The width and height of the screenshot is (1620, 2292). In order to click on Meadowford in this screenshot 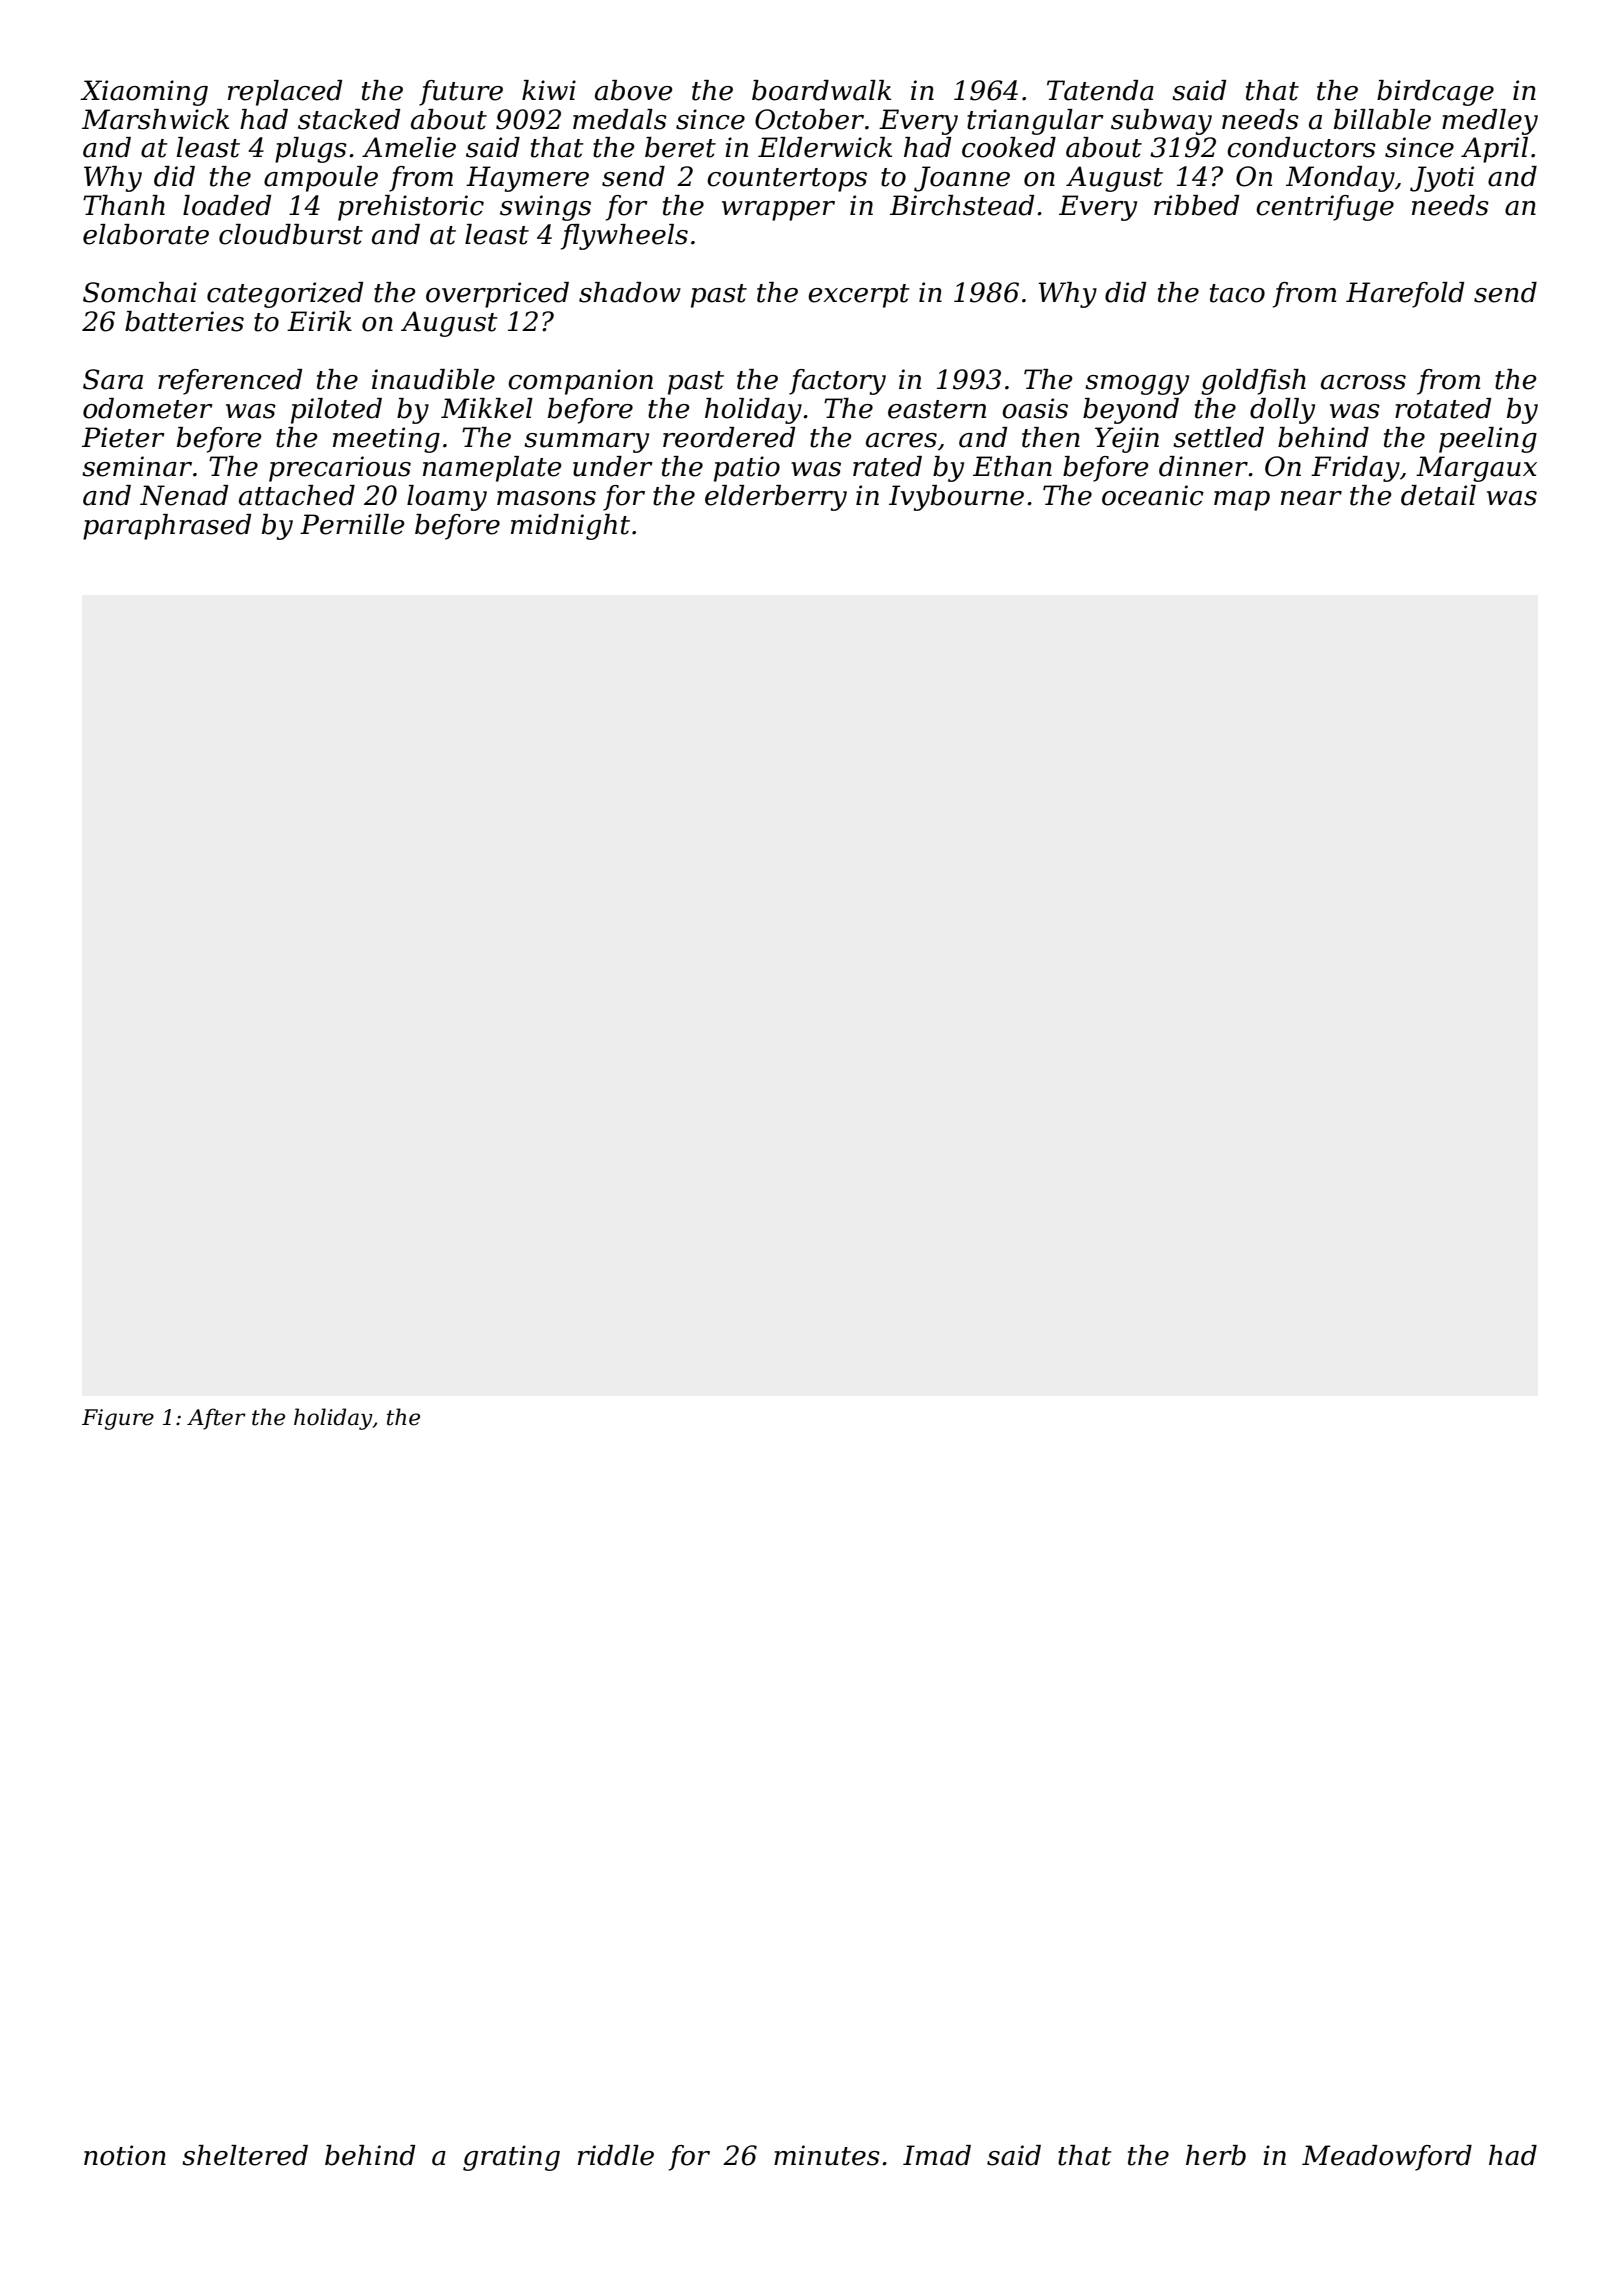, I will do `click(1387, 2158)`.
